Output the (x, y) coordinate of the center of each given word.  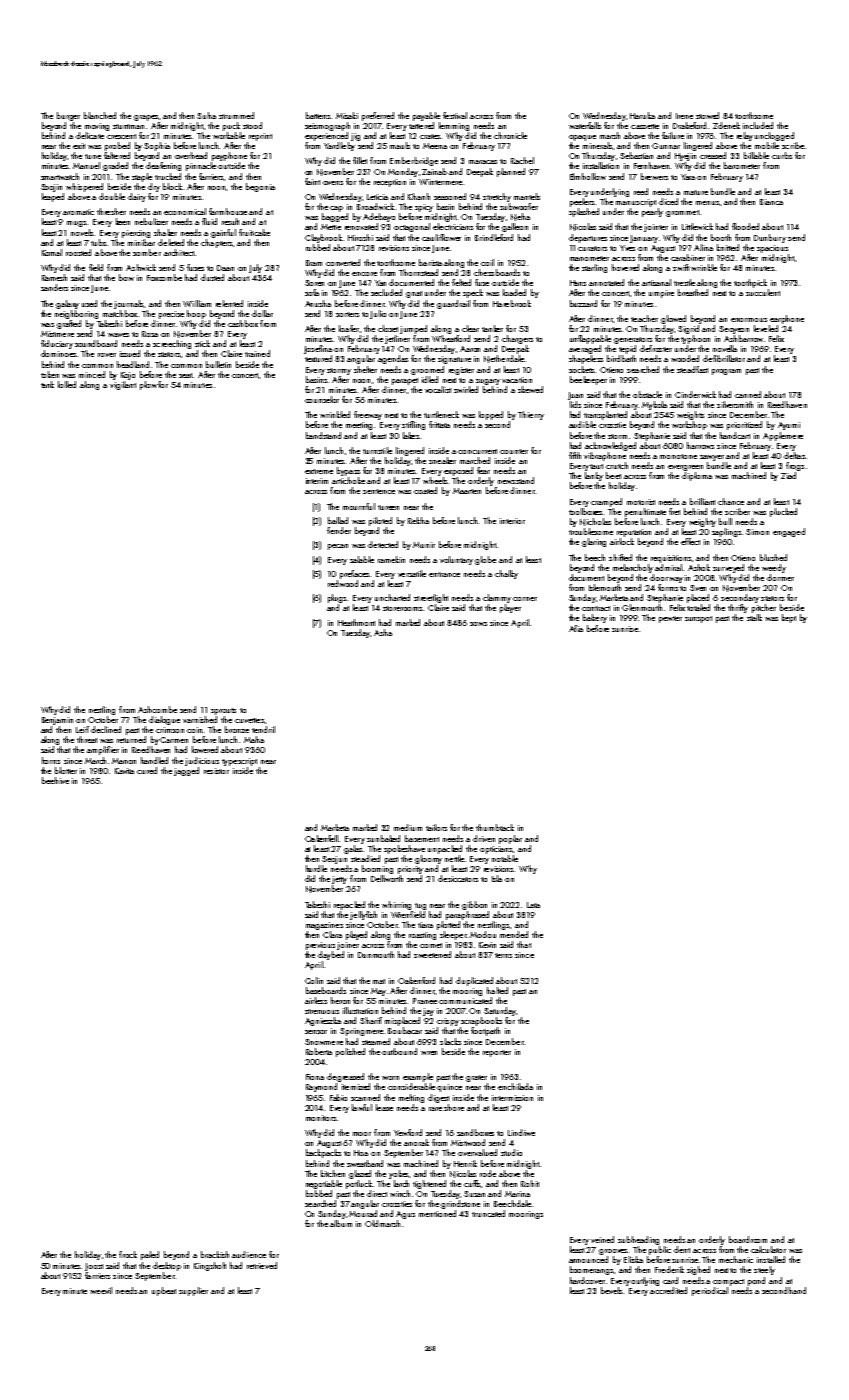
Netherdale (504, 359)
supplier (193, 1291)
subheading (638, 1240)
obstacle (647, 394)
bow (126, 277)
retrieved (262, 1265)
